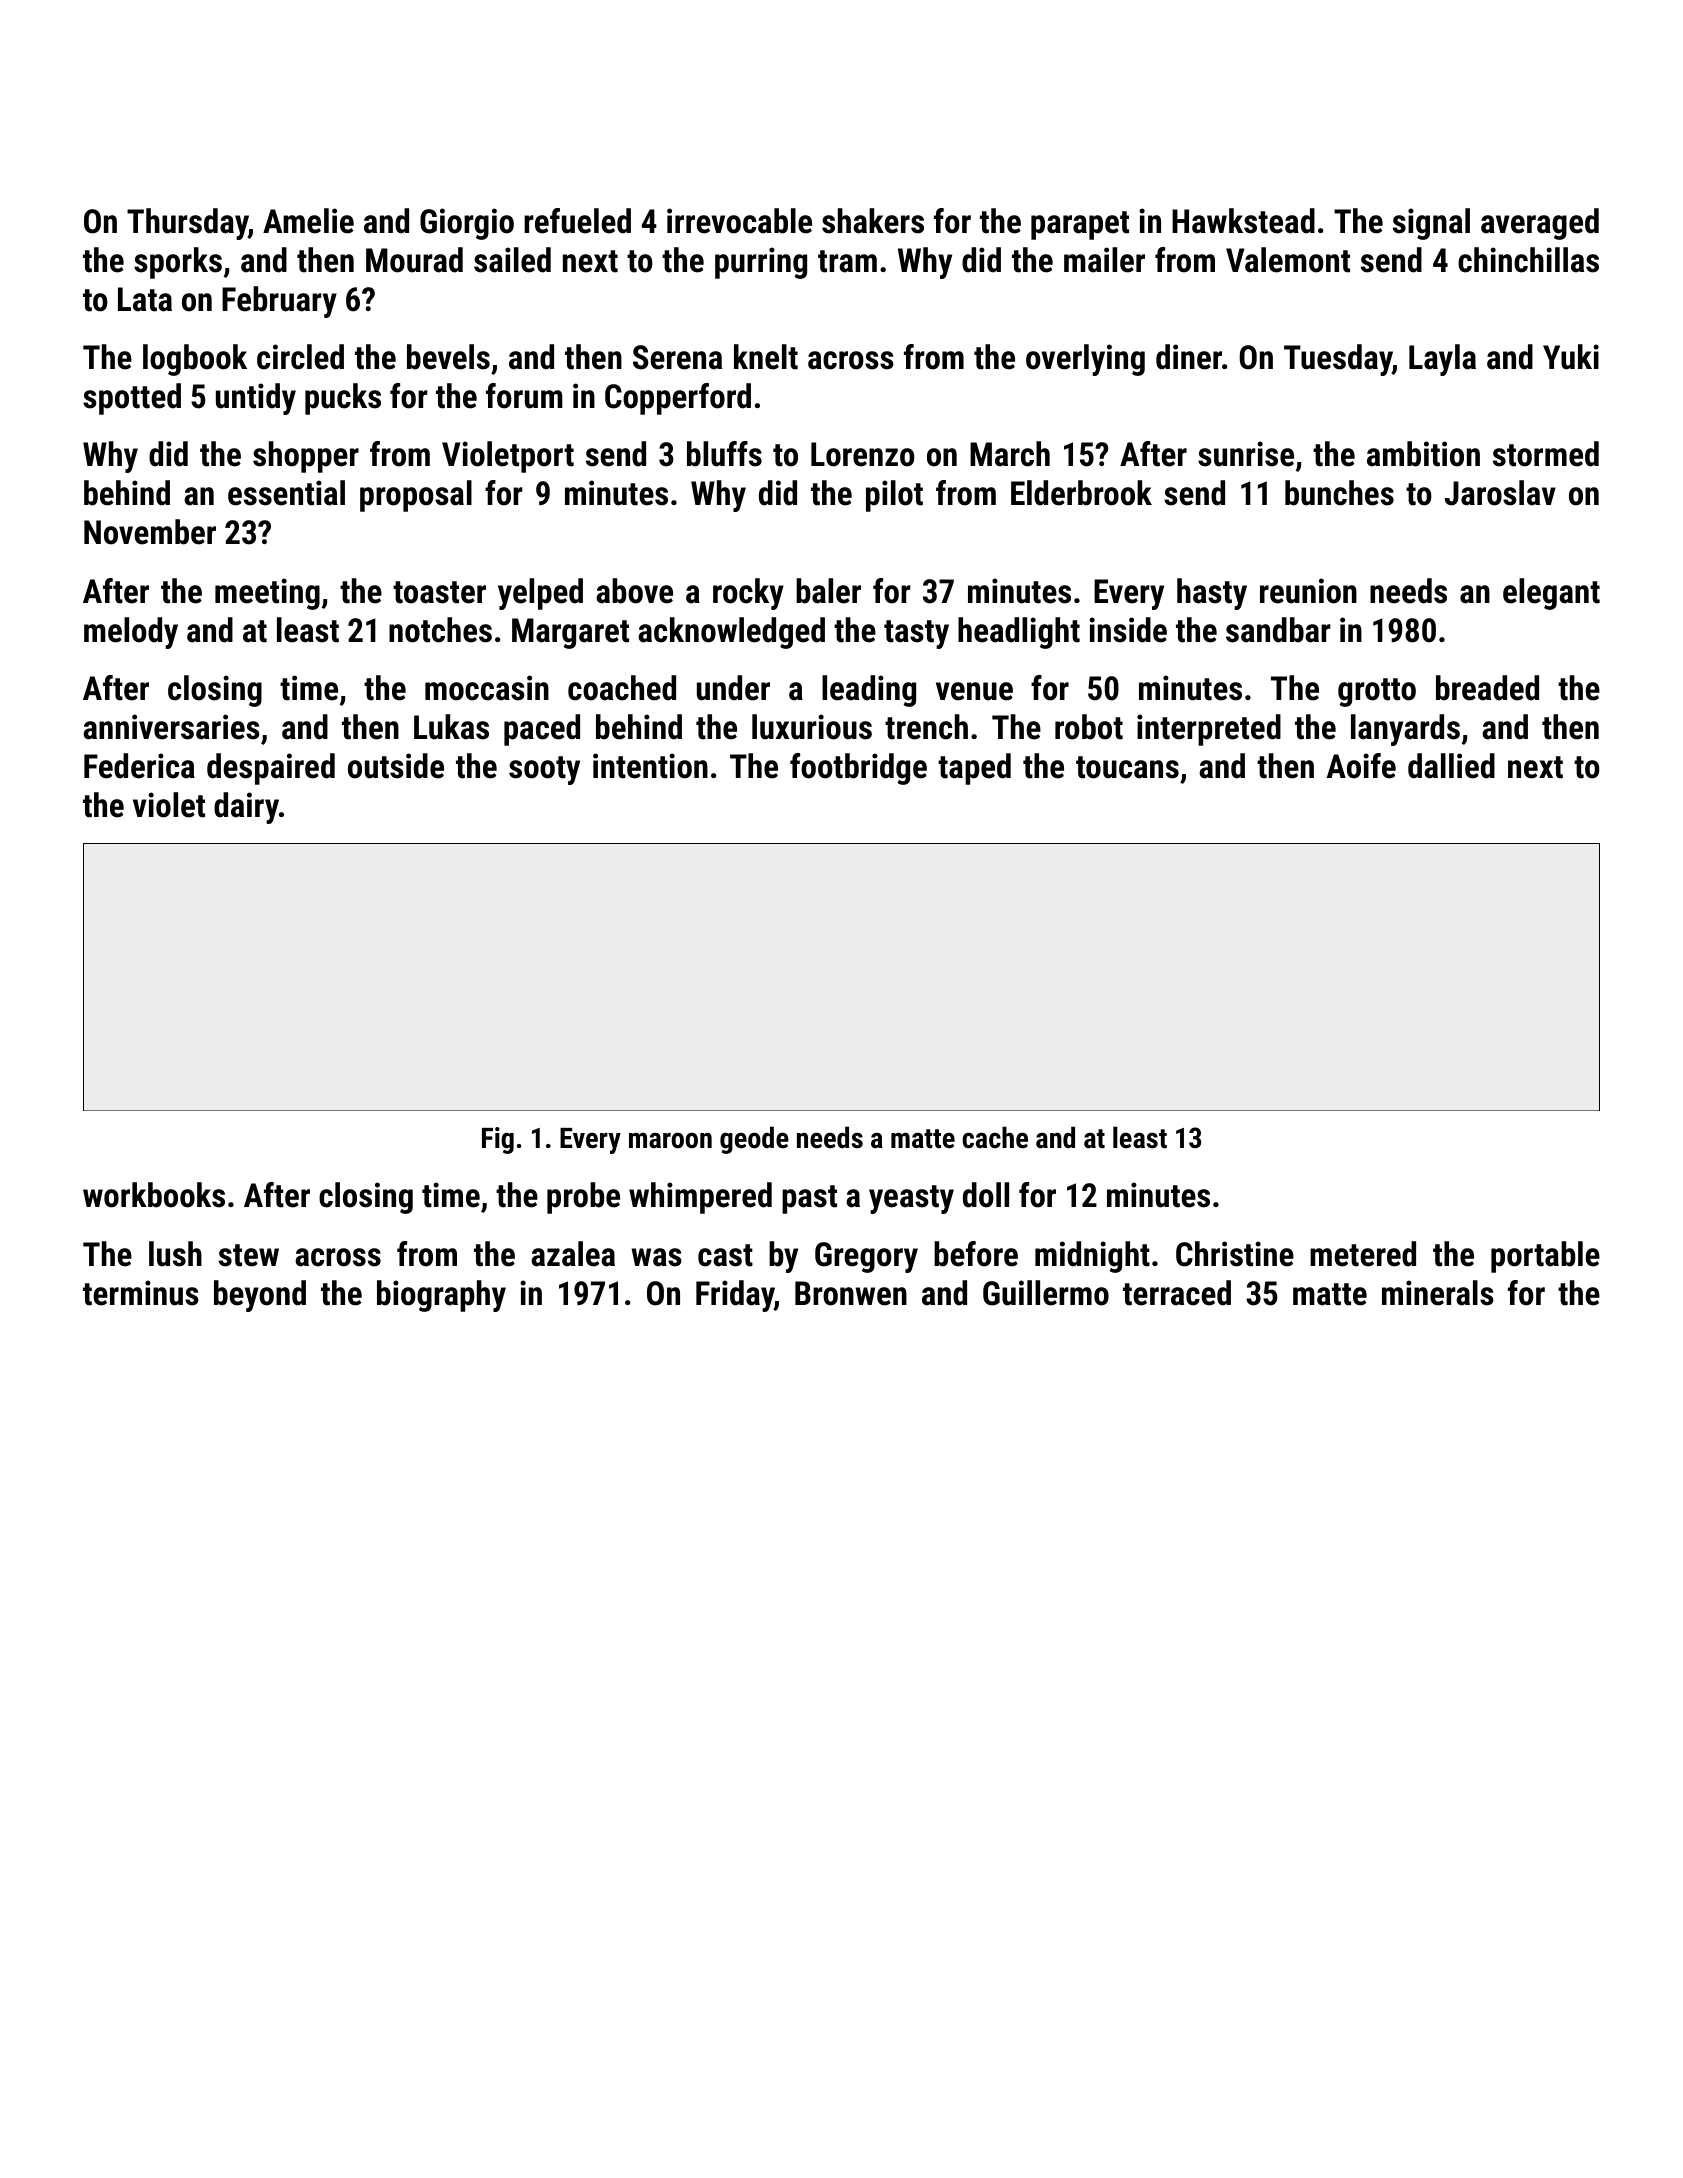 Image resolution: width=1683 pixels, height=2178 pixels. What do you see at coordinates (175, 1254) in the screenshot?
I see `lush` at bounding box center [175, 1254].
